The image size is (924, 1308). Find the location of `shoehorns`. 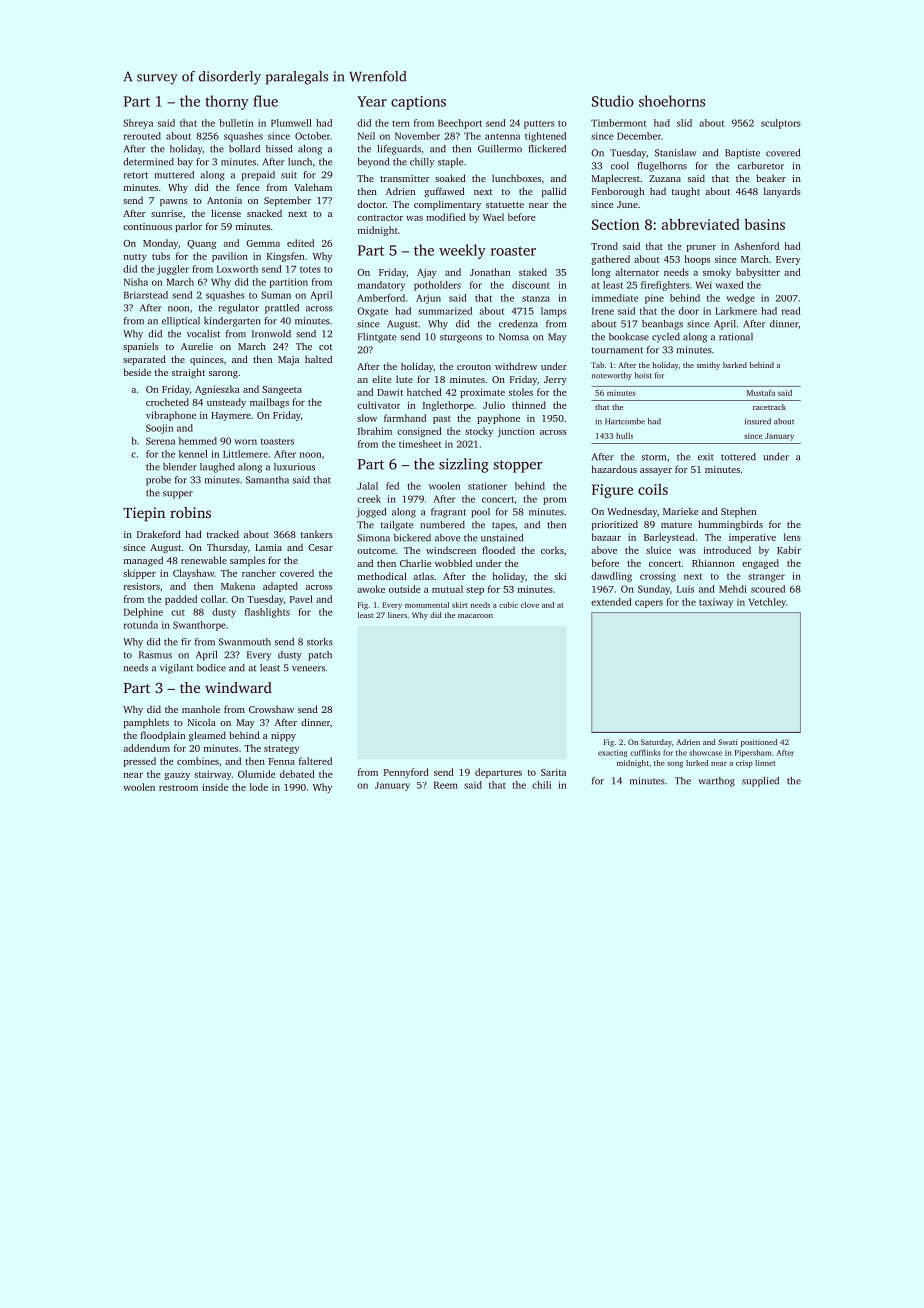

shoehorns is located at coordinates (672, 101).
